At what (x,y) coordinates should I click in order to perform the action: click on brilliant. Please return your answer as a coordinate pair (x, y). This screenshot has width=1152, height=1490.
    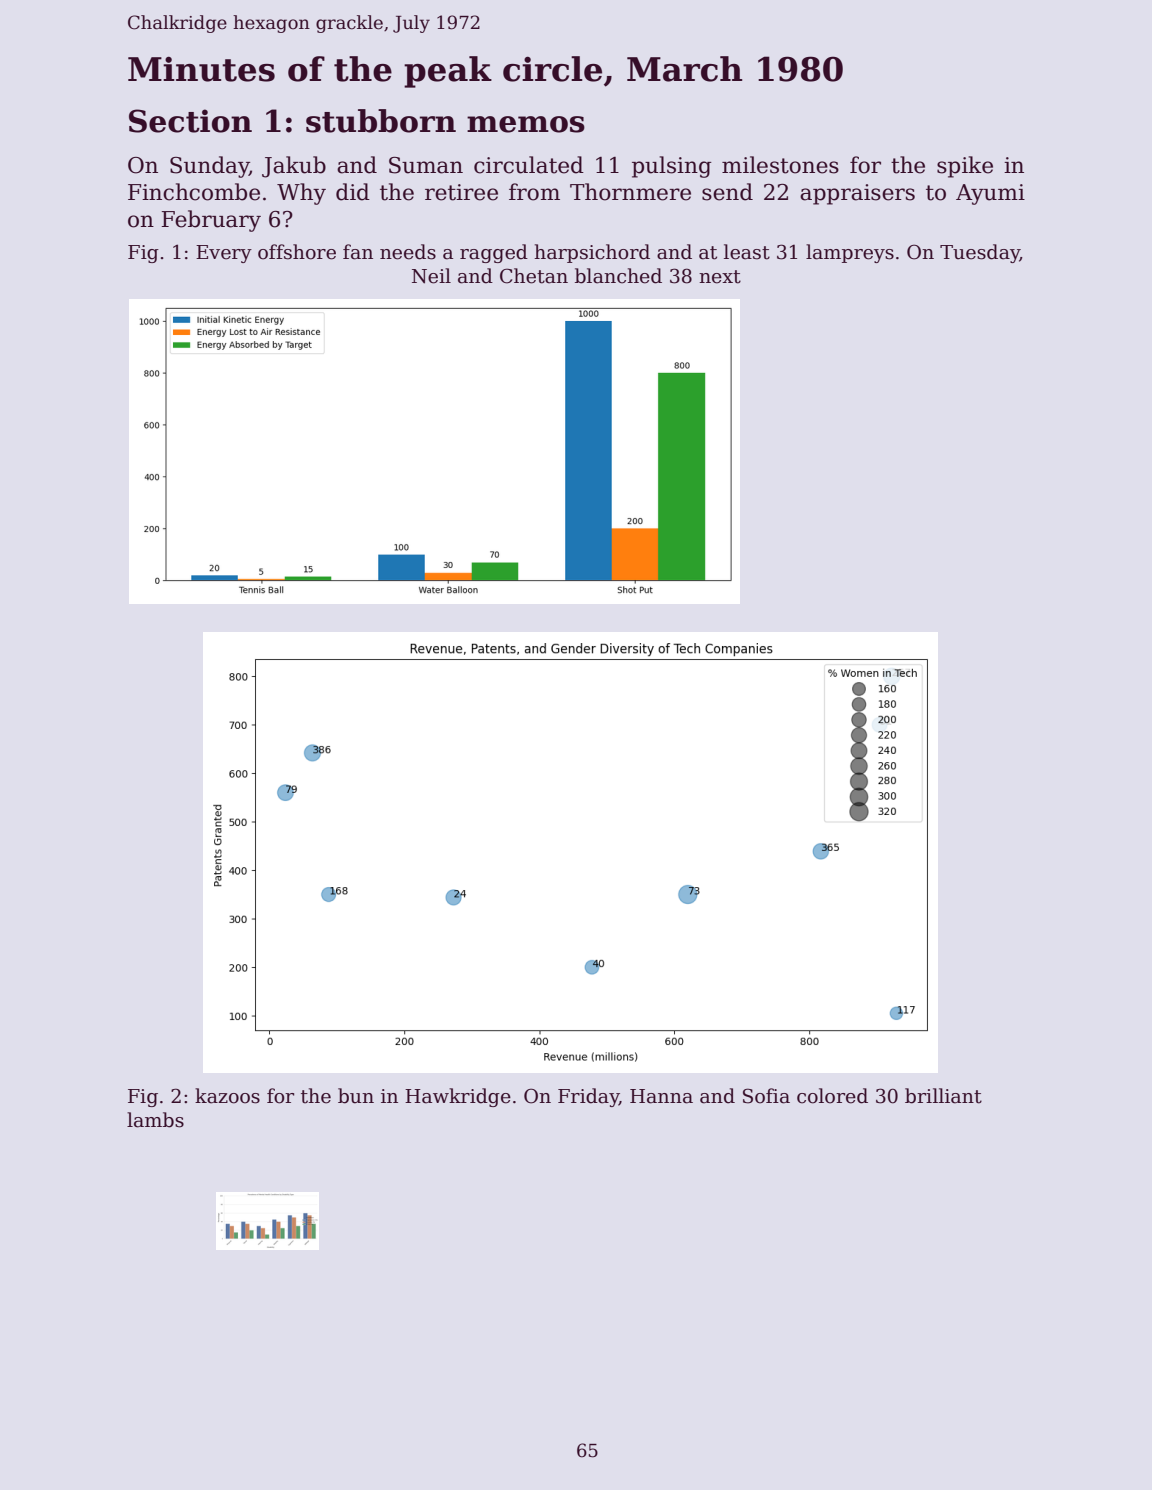
    Looking at the image, I should click on (943, 1096).
